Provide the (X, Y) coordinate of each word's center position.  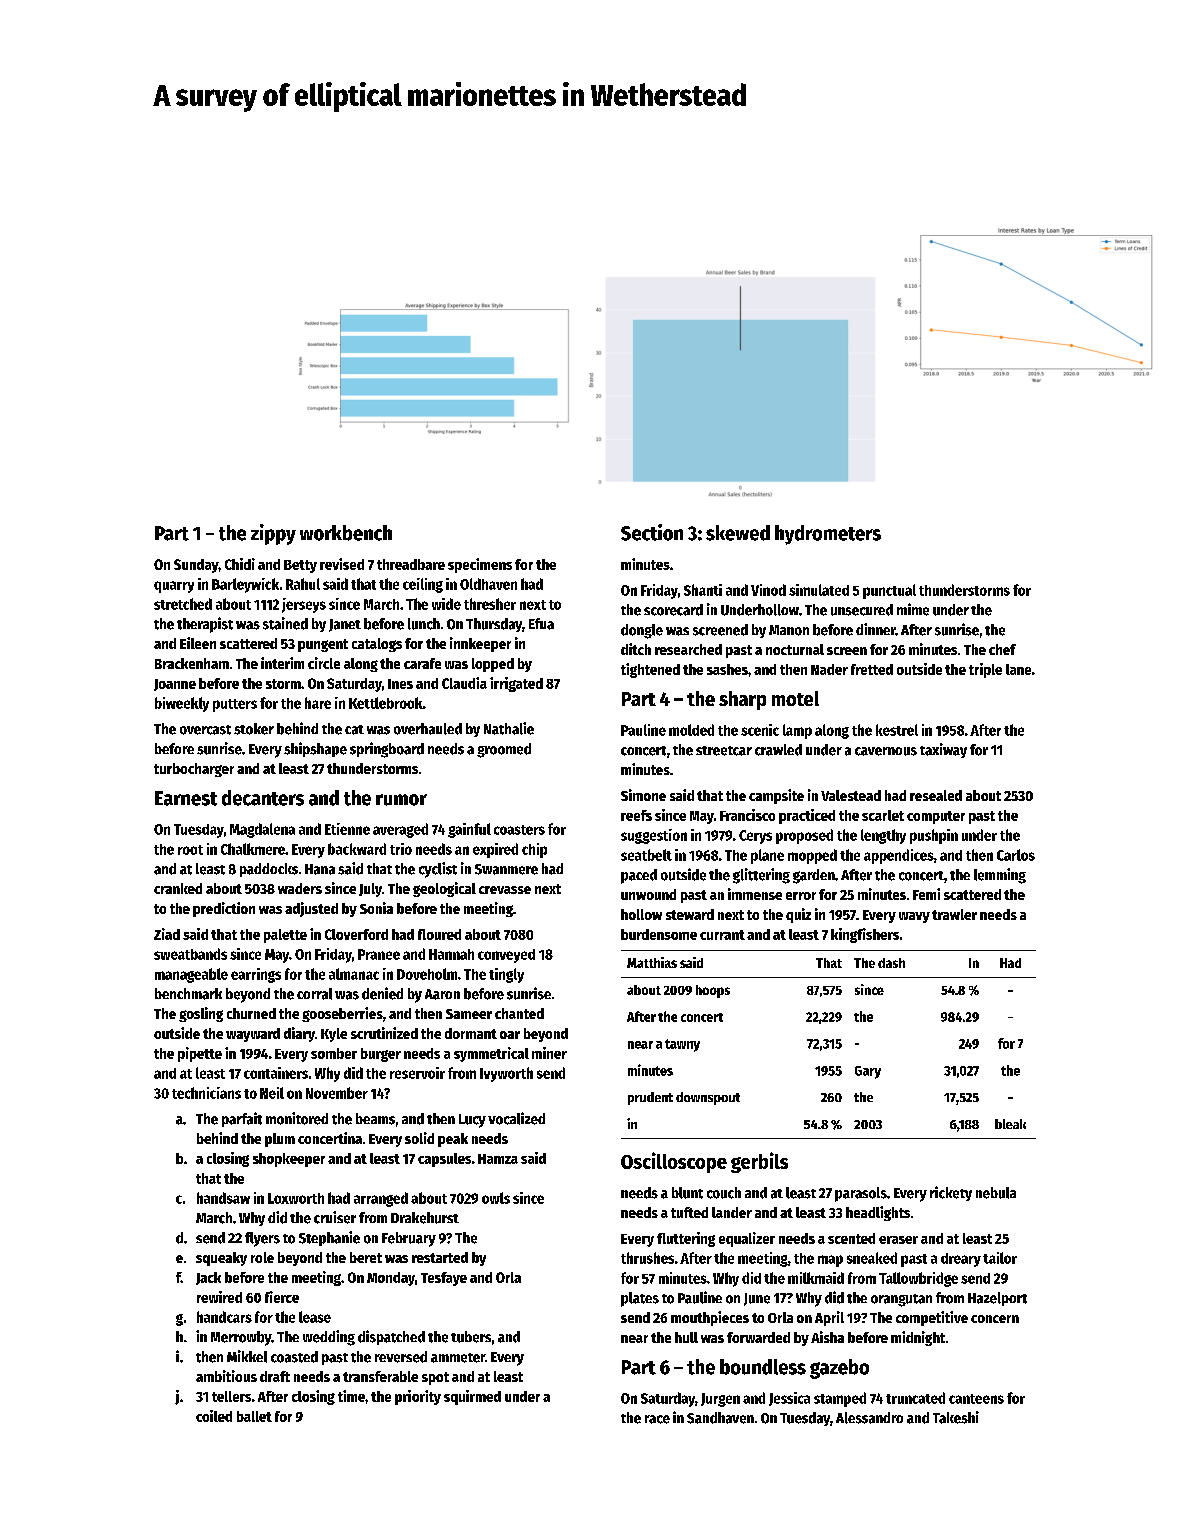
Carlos (1016, 855)
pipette (200, 1054)
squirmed (472, 1397)
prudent (650, 1098)
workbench (346, 533)
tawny (682, 1045)
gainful (469, 830)
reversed (401, 1357)
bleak (1010, 1124)
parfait (242, 1119)
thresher (490, 604)
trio (401, 849)
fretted (872, 669)
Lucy (472, 1121)
